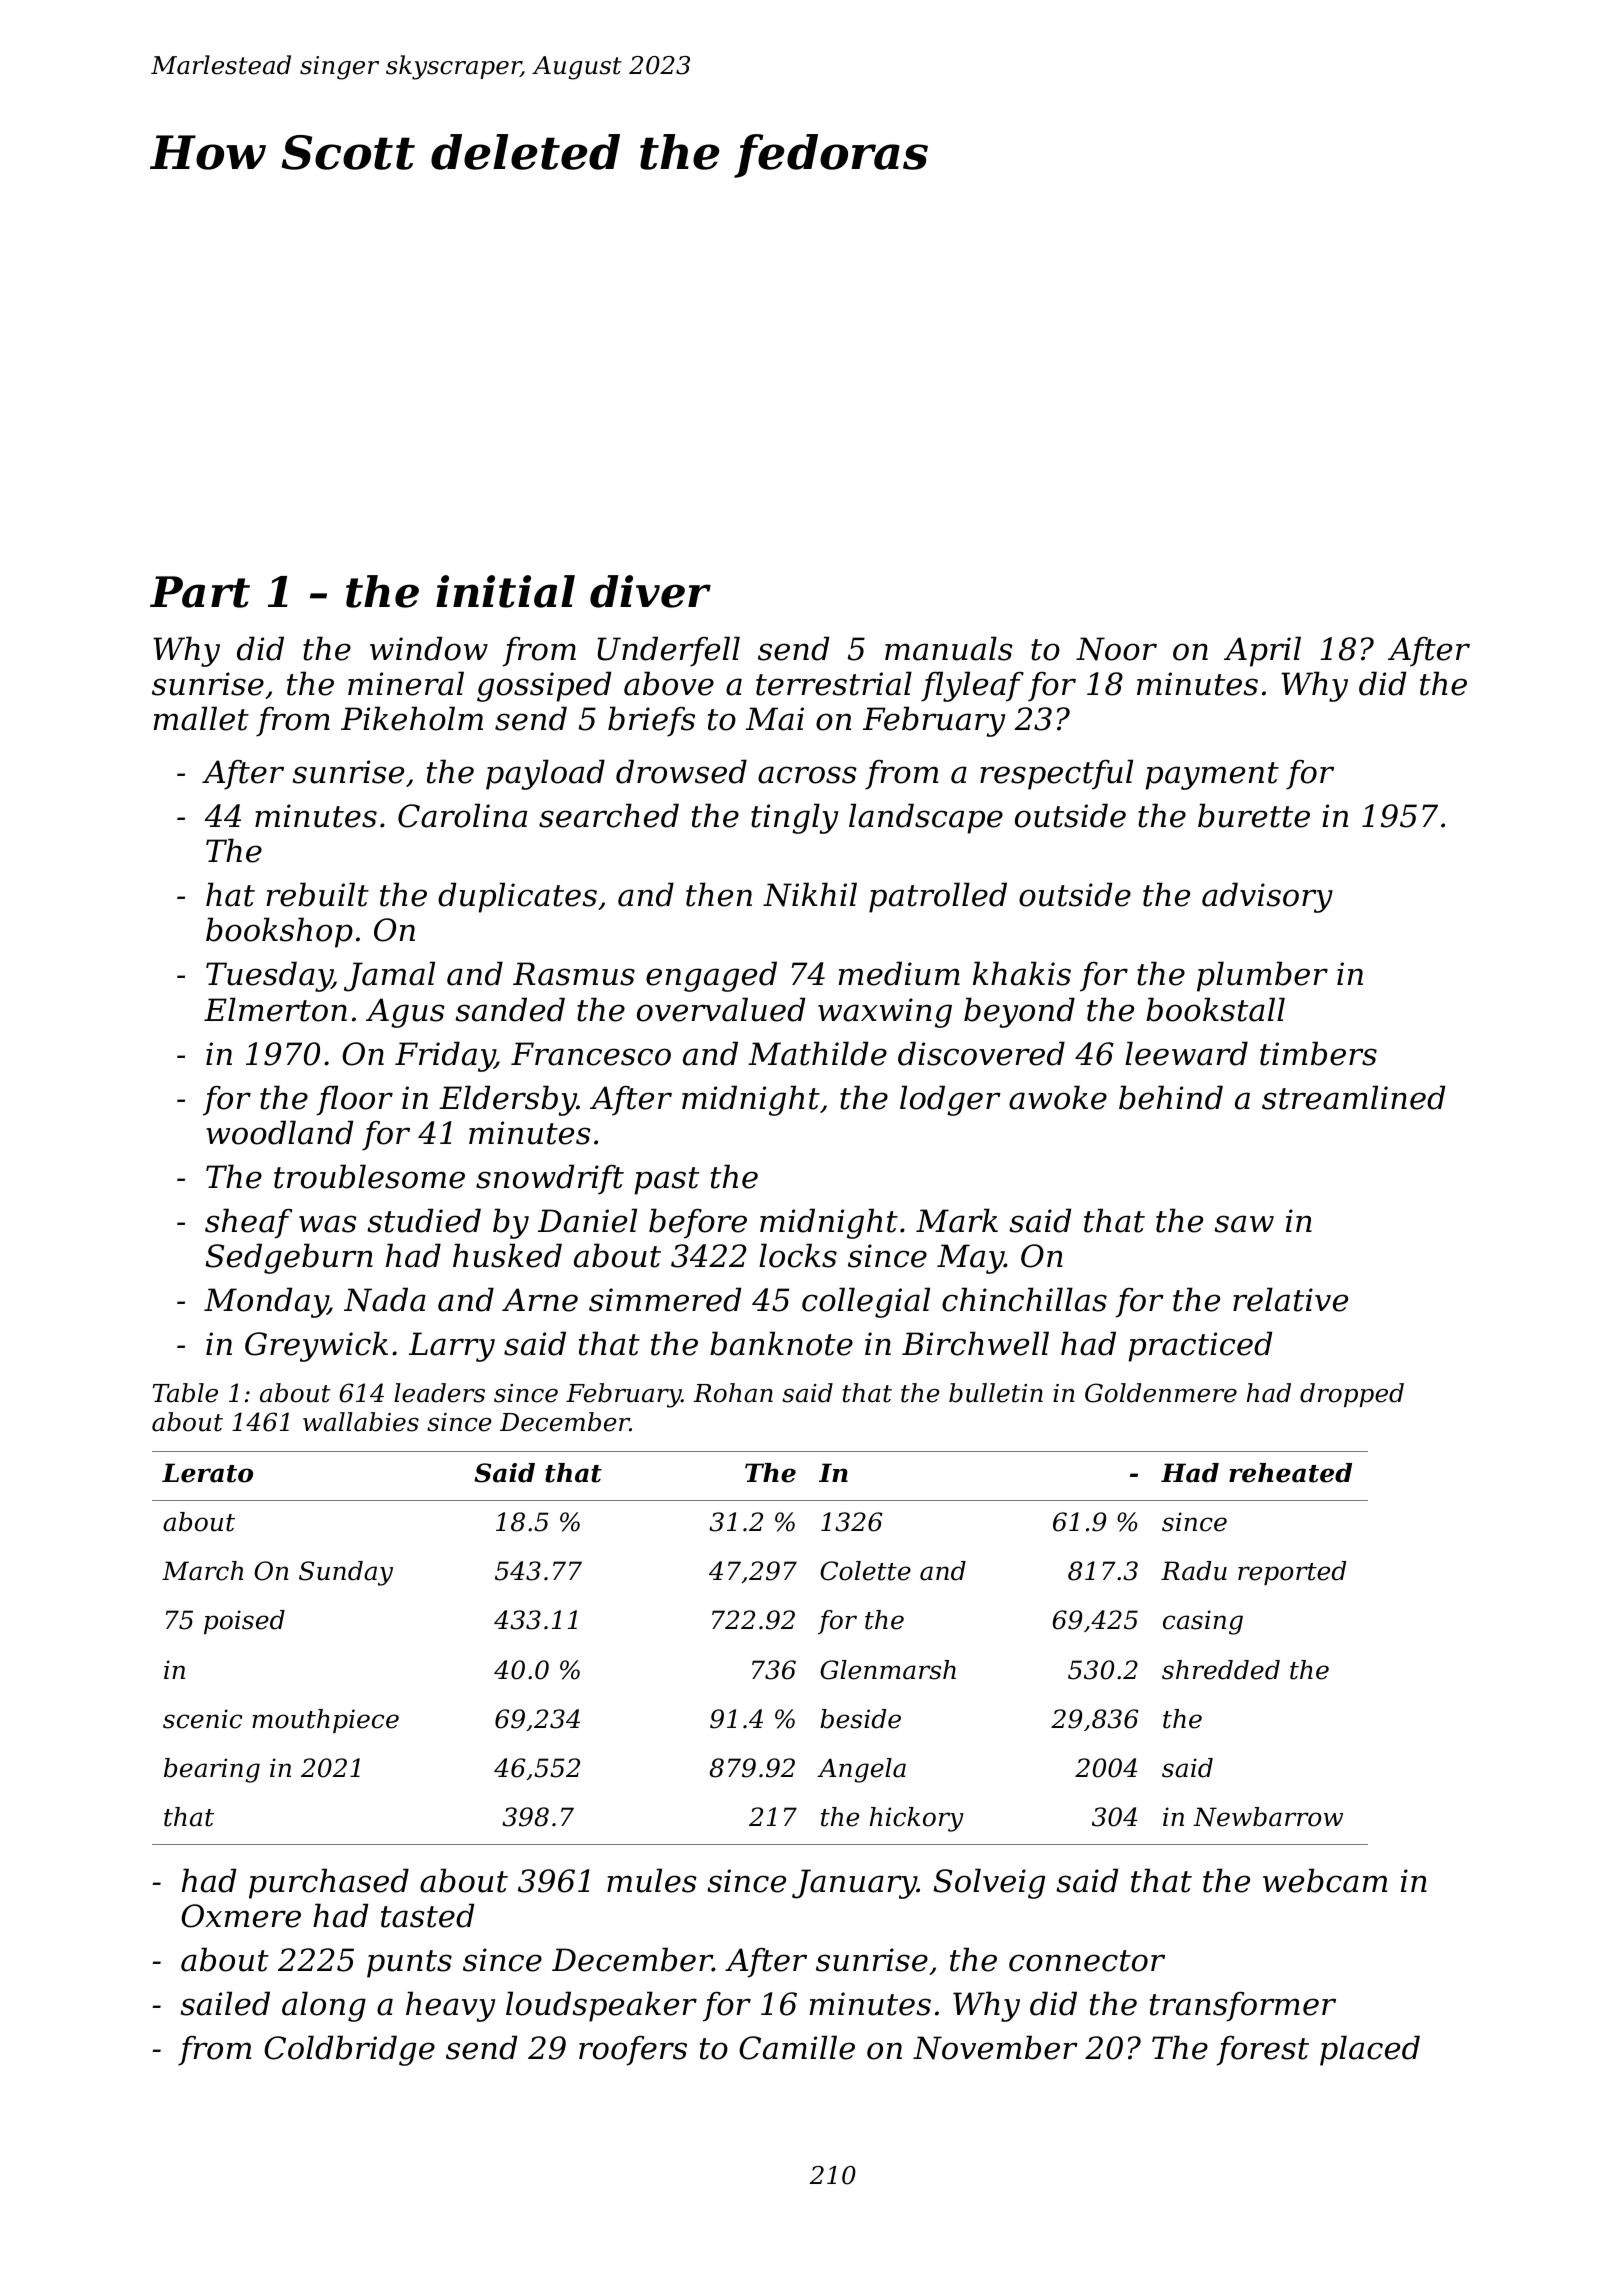 This page has width=1620, height=2292. I want to click on shredded, so click(1221, 1670).
